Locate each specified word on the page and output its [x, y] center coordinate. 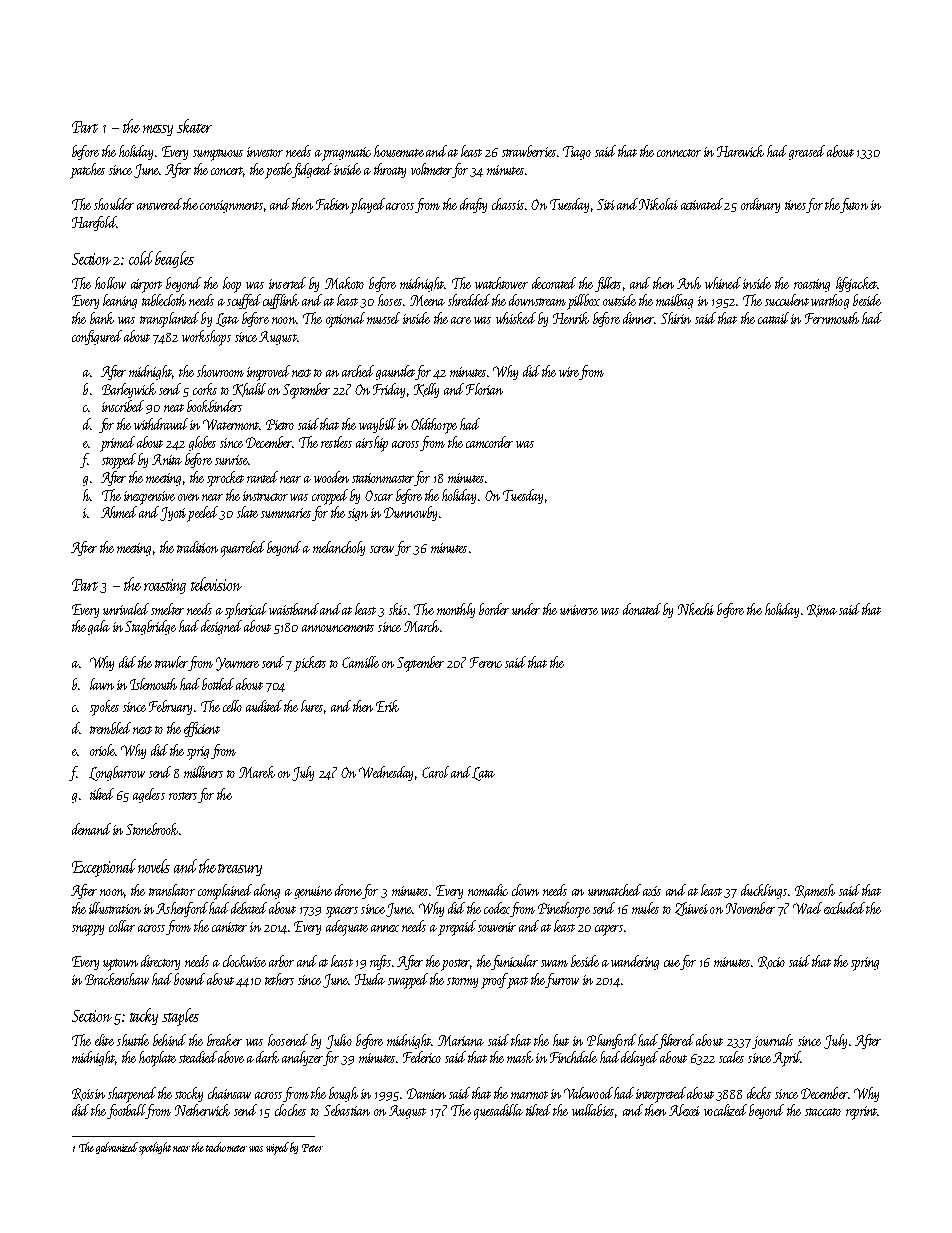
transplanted [169, 320]
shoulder [114, 204]
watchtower [501, 283]
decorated [554, 283]
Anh [689, 283]
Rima [822, 610]
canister [229, 927]
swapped [408, 981]
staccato [823, 1112]
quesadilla [498, 1112]
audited [264, 706]
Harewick [740, 151]
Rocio [771, 962]
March [421, 626]
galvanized [117, 1148]
